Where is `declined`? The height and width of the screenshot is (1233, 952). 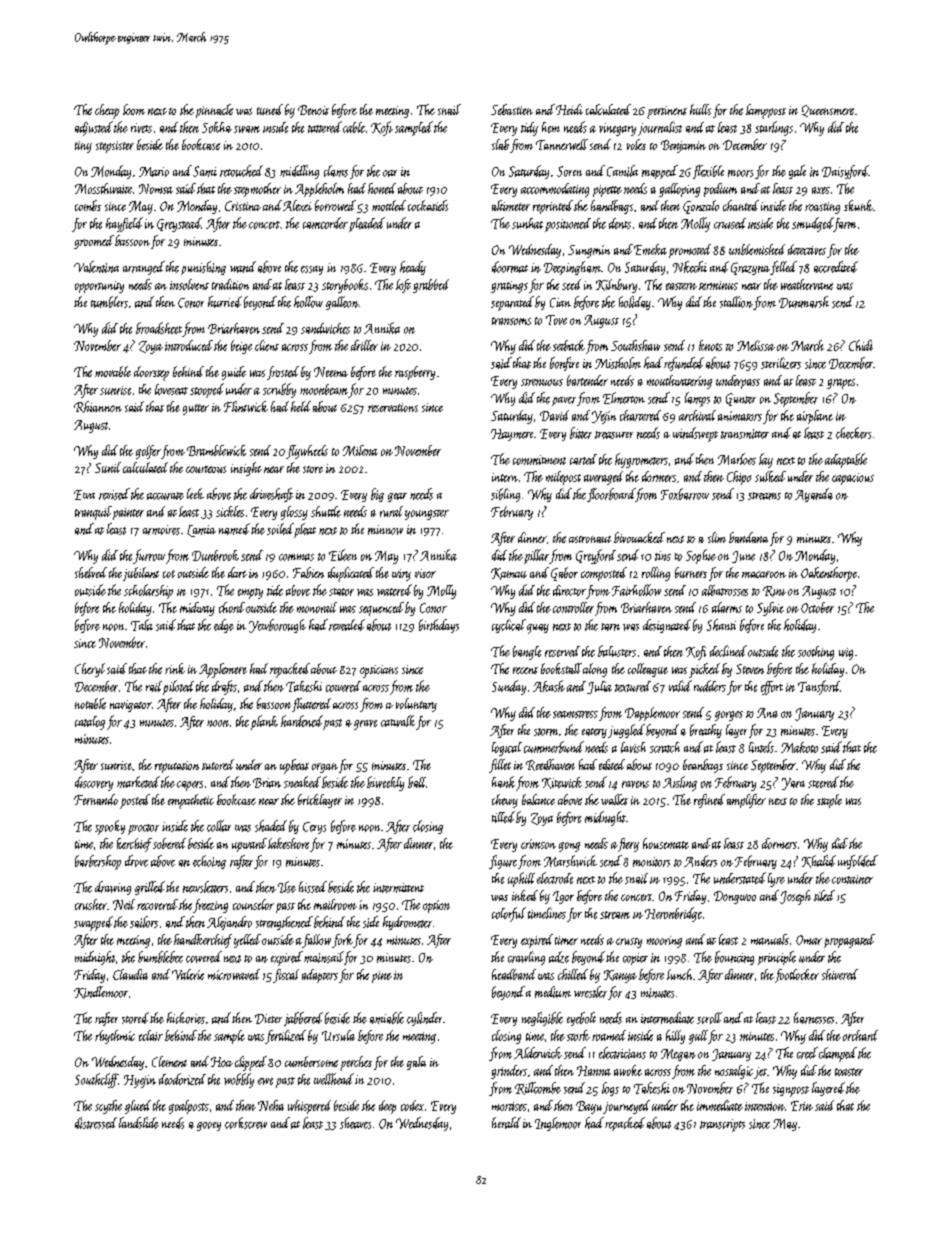
declined is located at coordinates (728, 651).
